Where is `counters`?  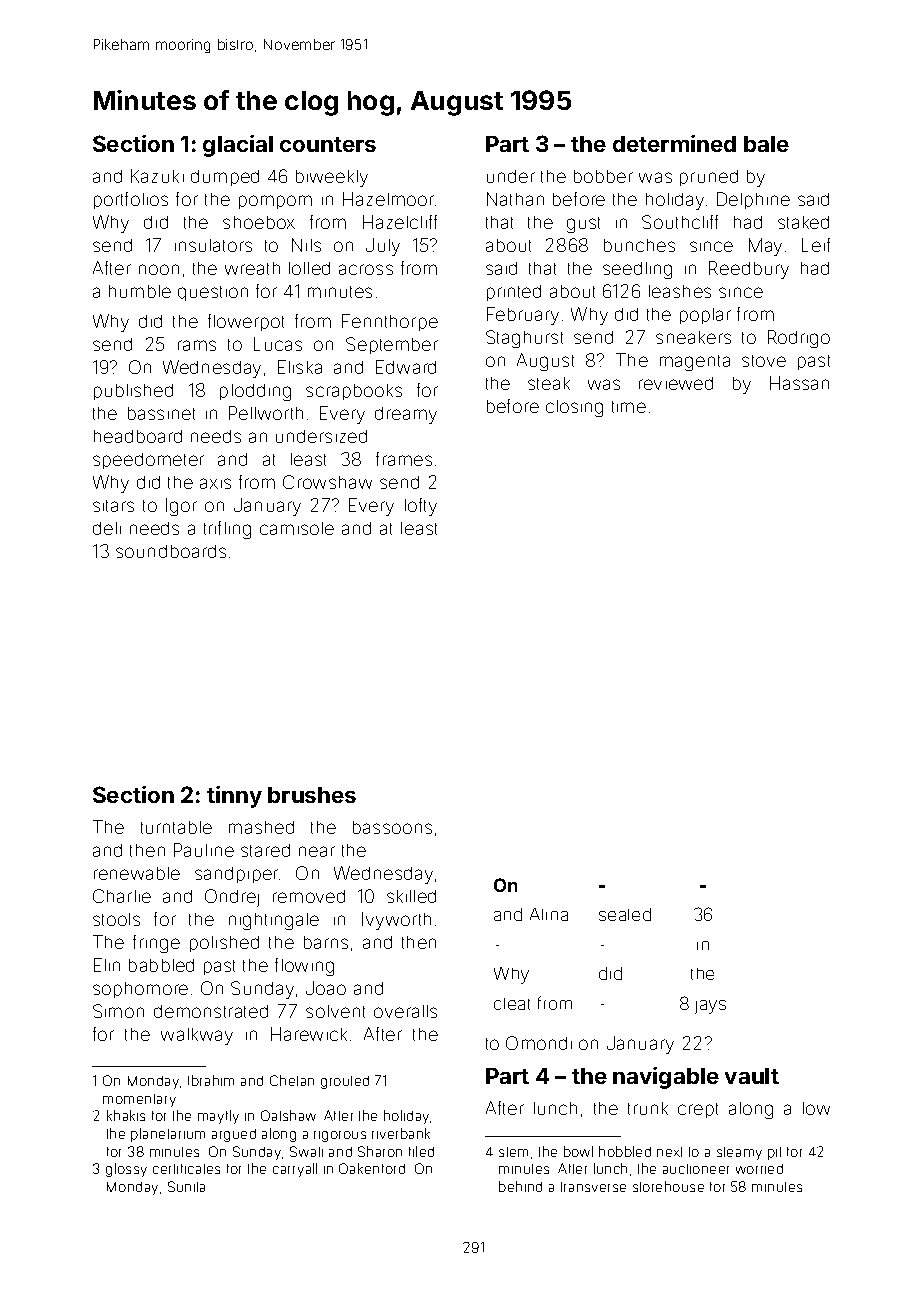 counters is located at coordinates (328, 144).
